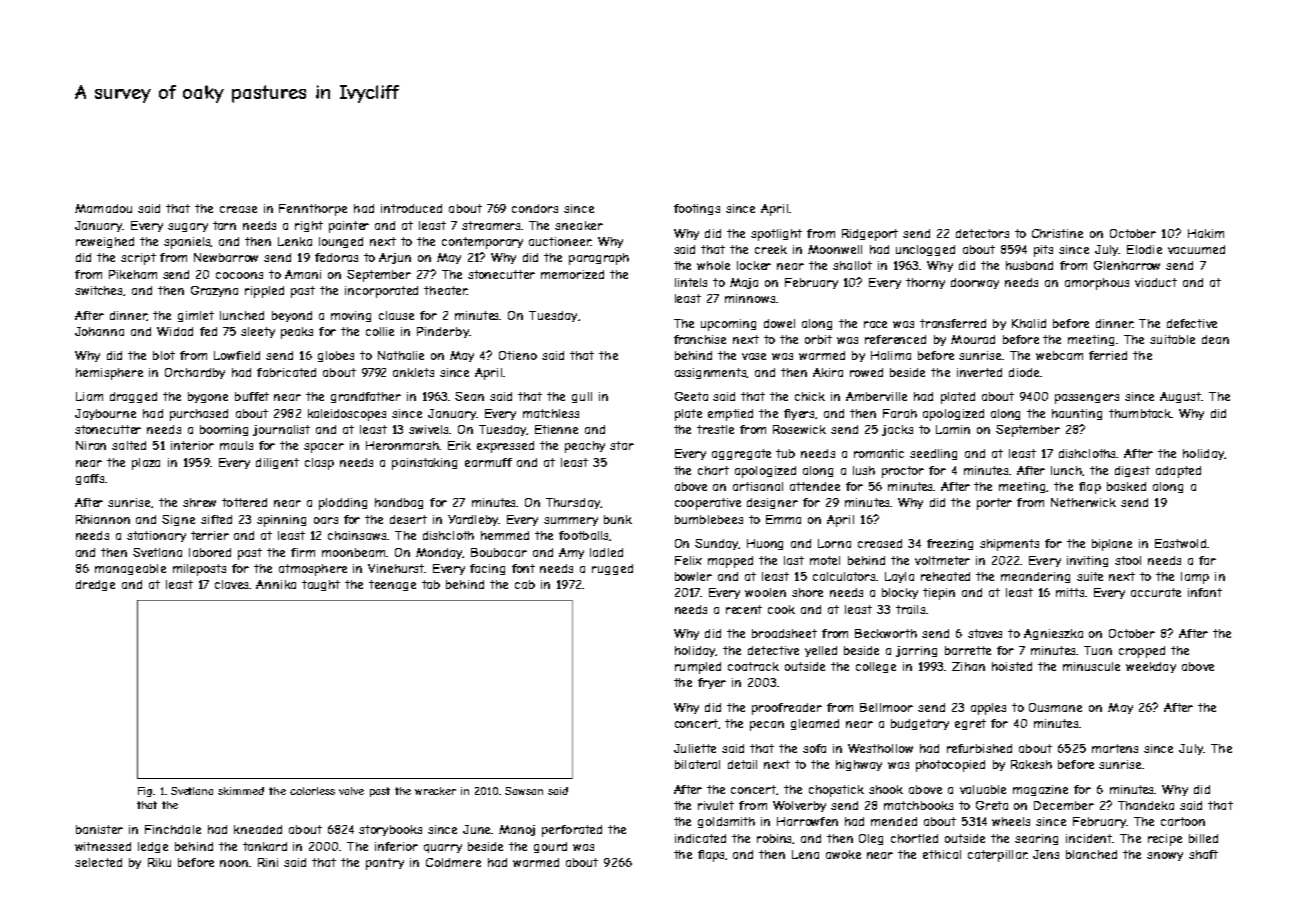 This screenshot has height=924, width=1308. What do you see at coordinates (997, 856) in the screenshot?
I see `caterpillar` at bounding box center [997, 856].
